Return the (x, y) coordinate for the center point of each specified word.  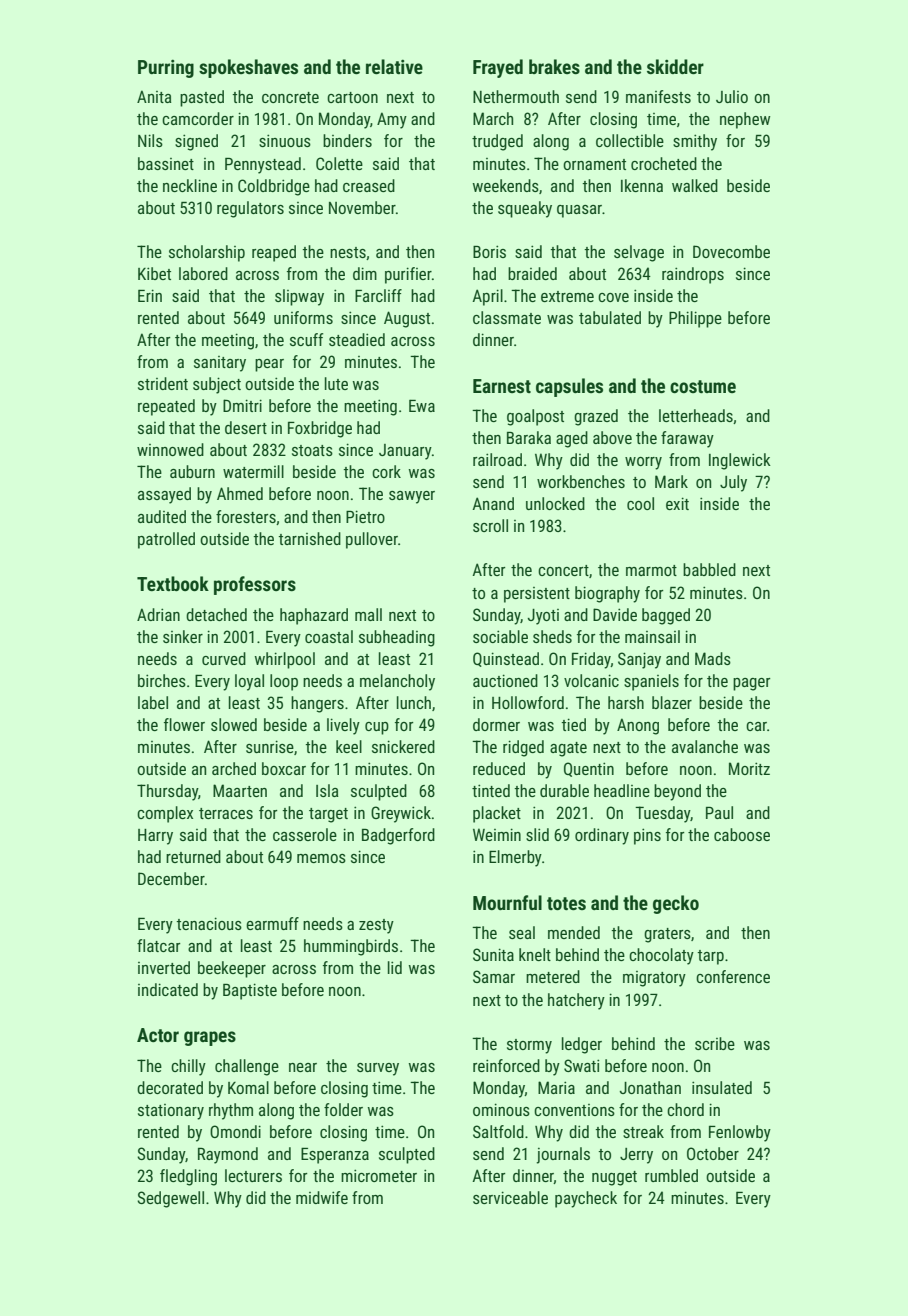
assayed (164, 495)
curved (224, 658)
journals (563, 1155)
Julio (732, 96)
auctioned (505, 680)
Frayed (498, 68)
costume (703, 386)
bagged (666, 616)
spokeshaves (248, 68)
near (303, 1067)
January (405, 452)
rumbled (671, 1175)
